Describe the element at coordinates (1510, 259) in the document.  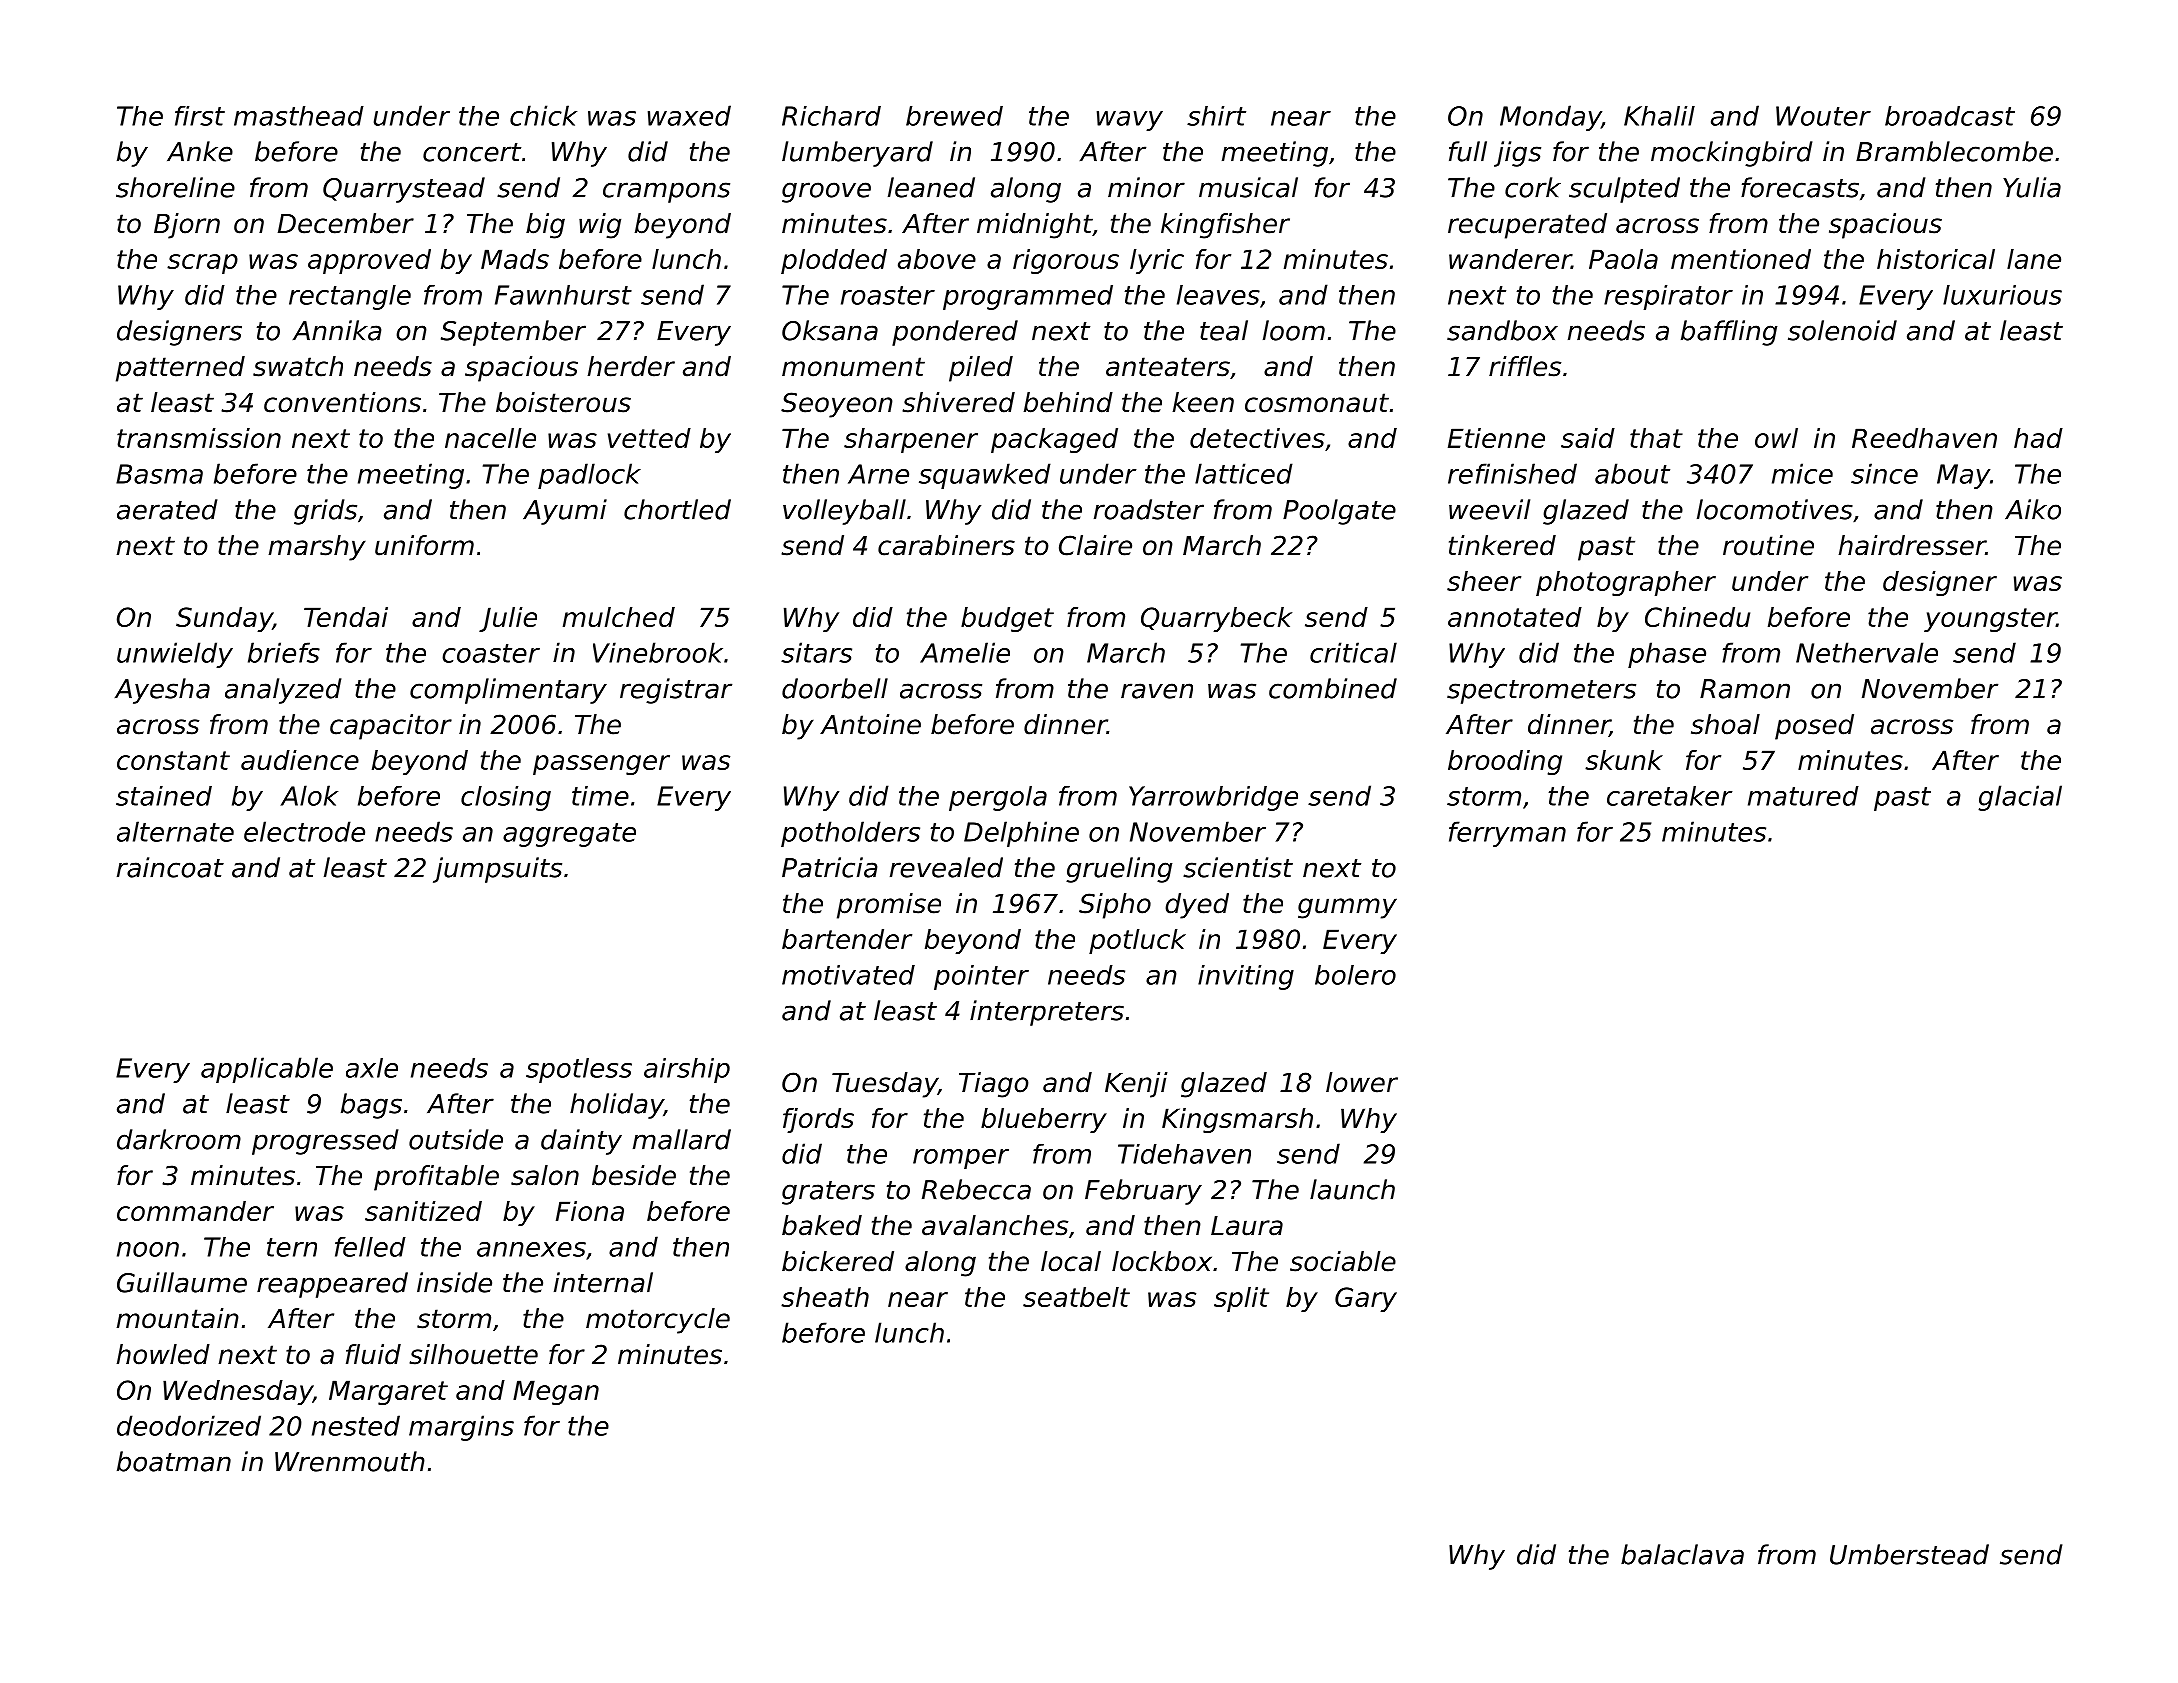
I see `wanderer` at that location.
